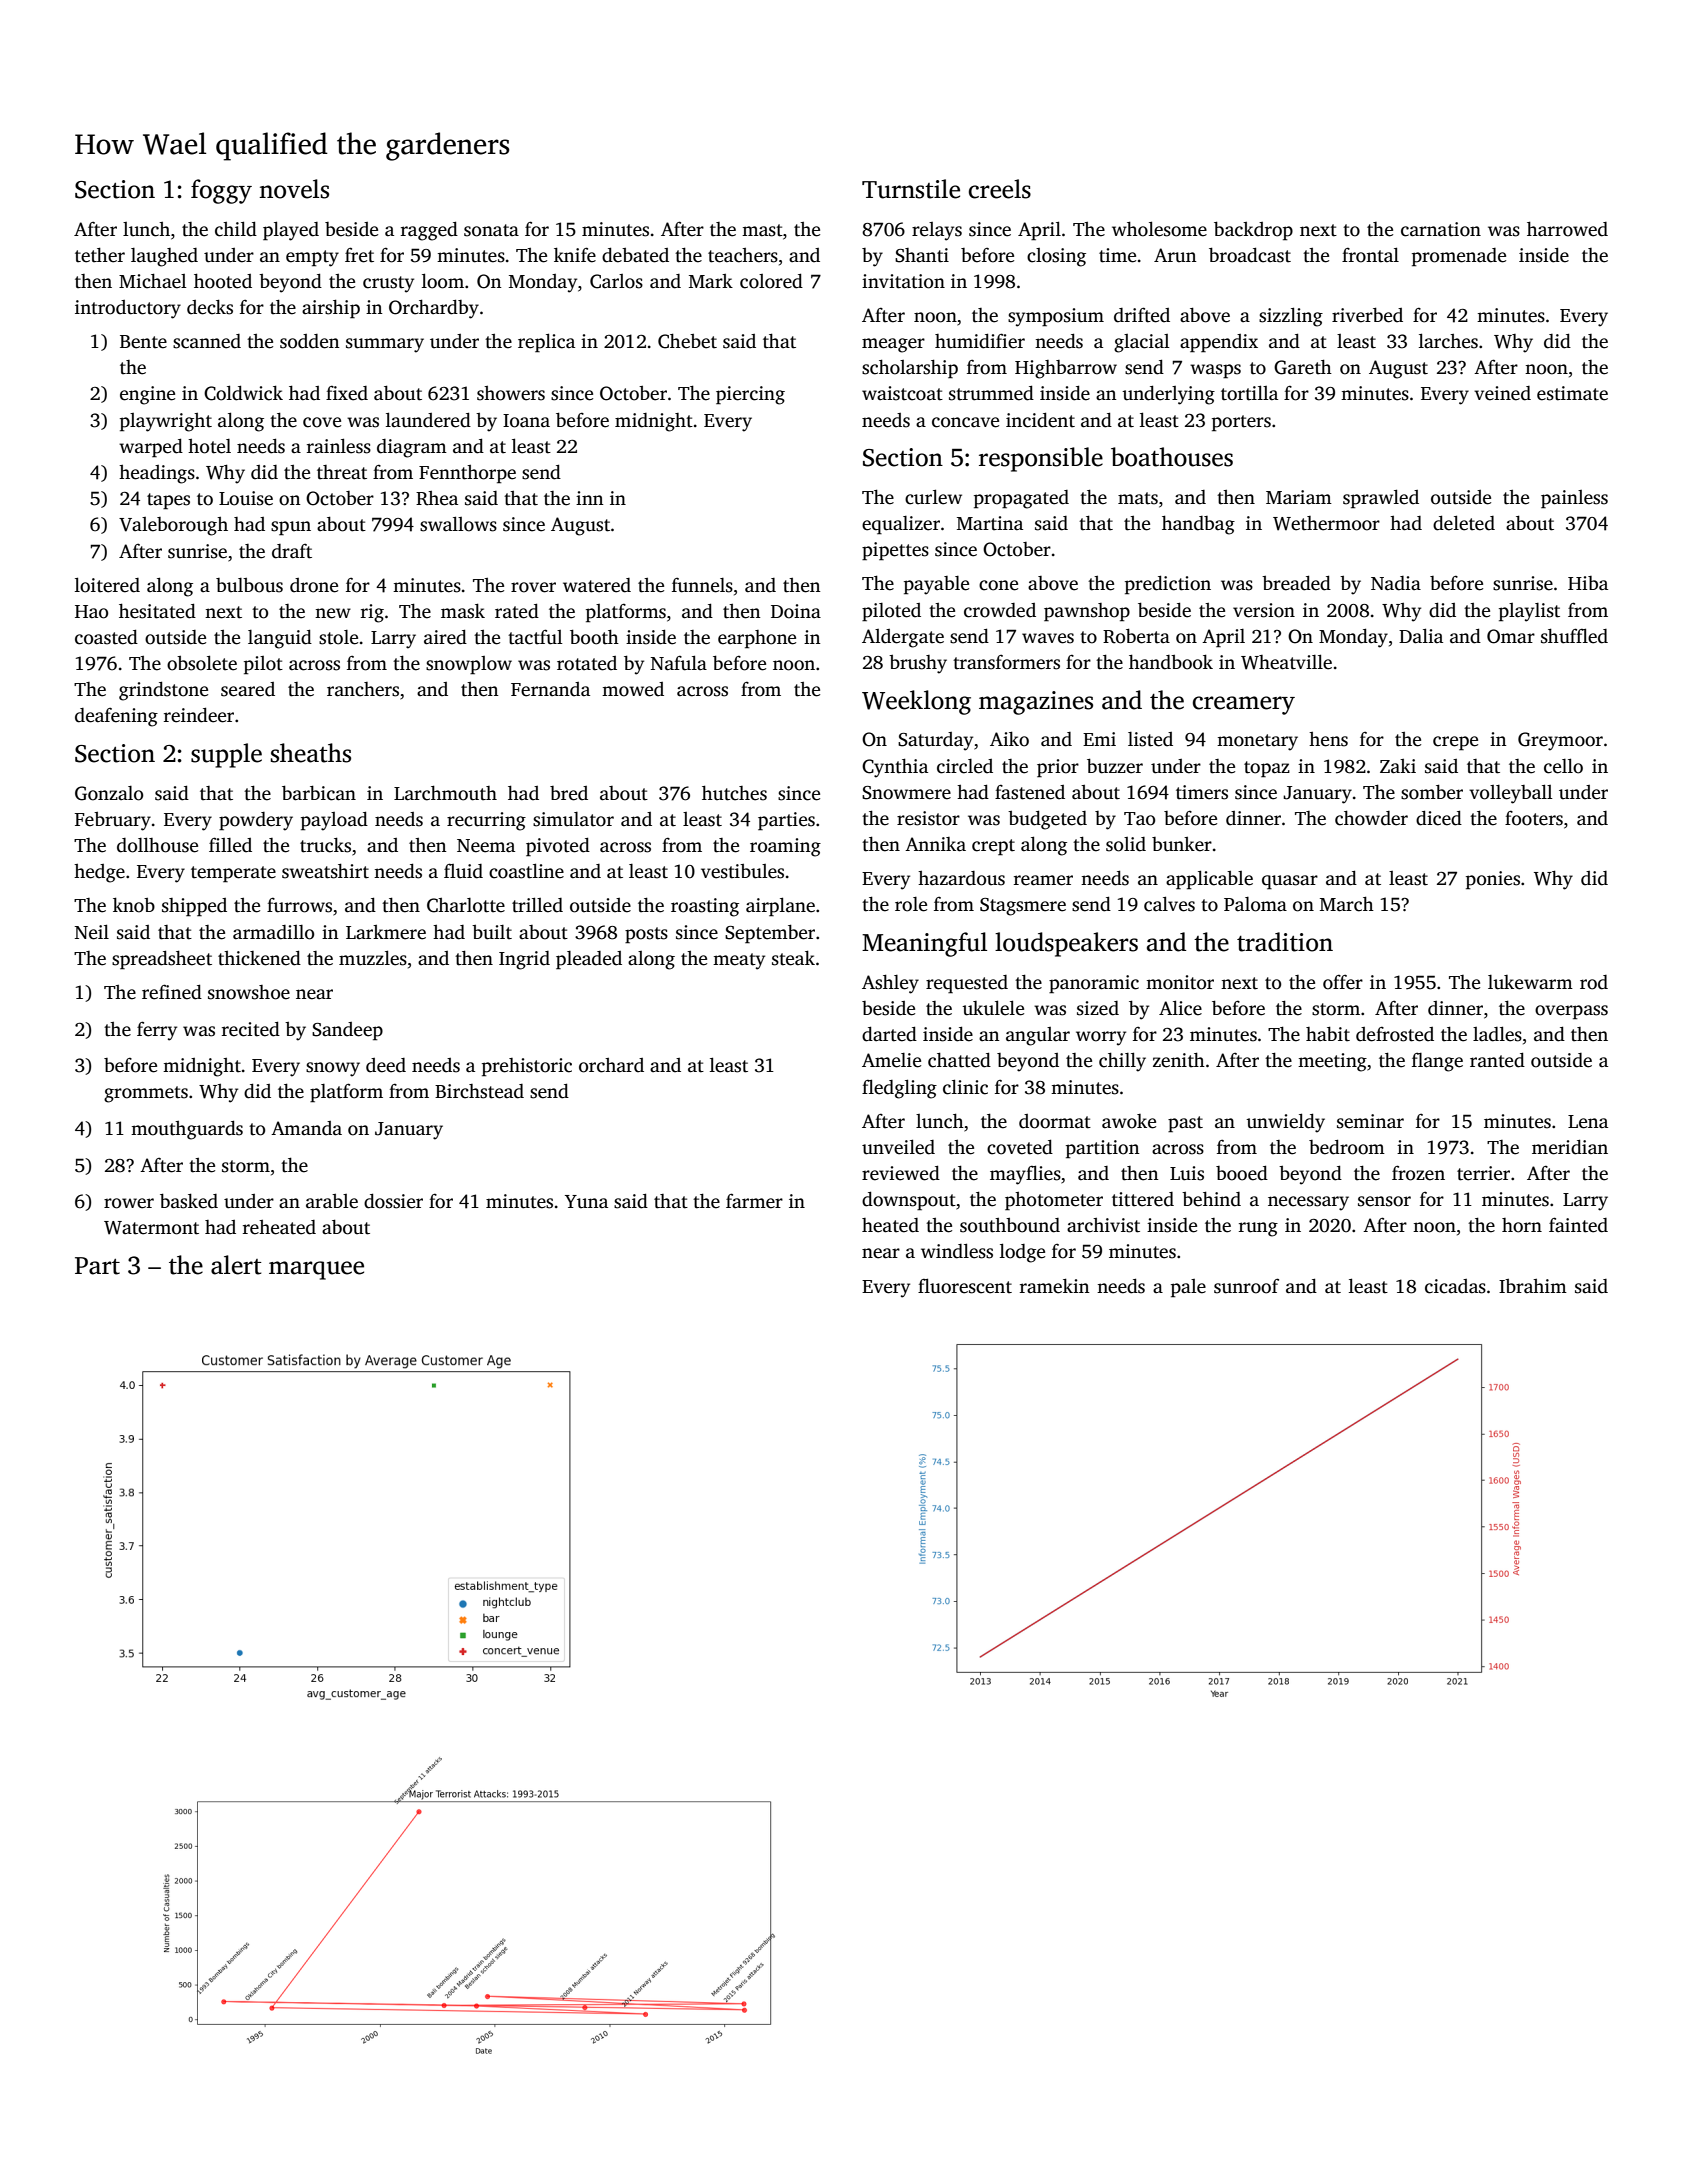  Describe the element at coordinates (1253, 231) in the screenshot. I see `backdrop` at that location.
